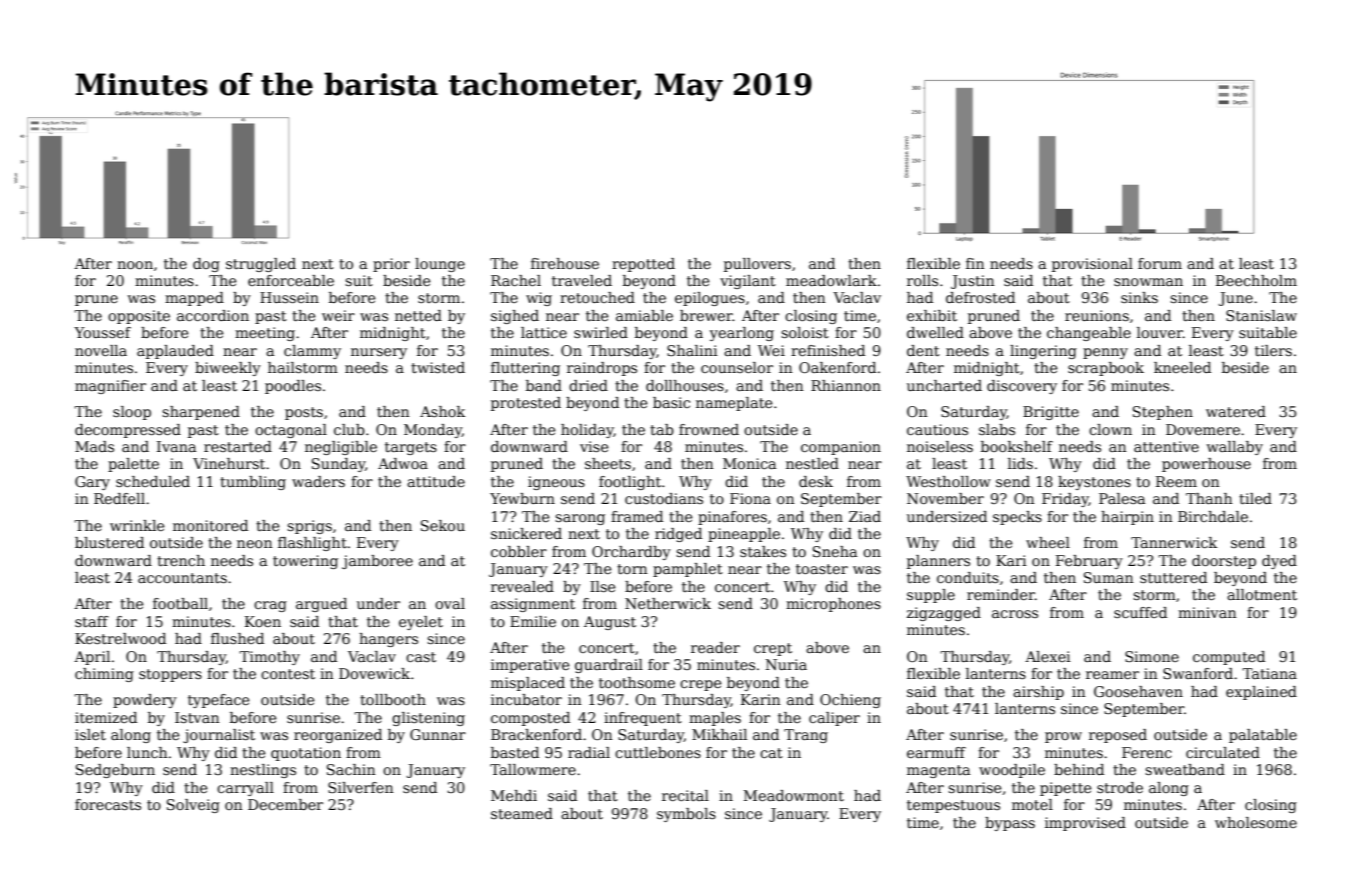  What do you see at coordinates (643, 265) in the screenshot?
I see `repotted` at bounding box center [643, 265].
